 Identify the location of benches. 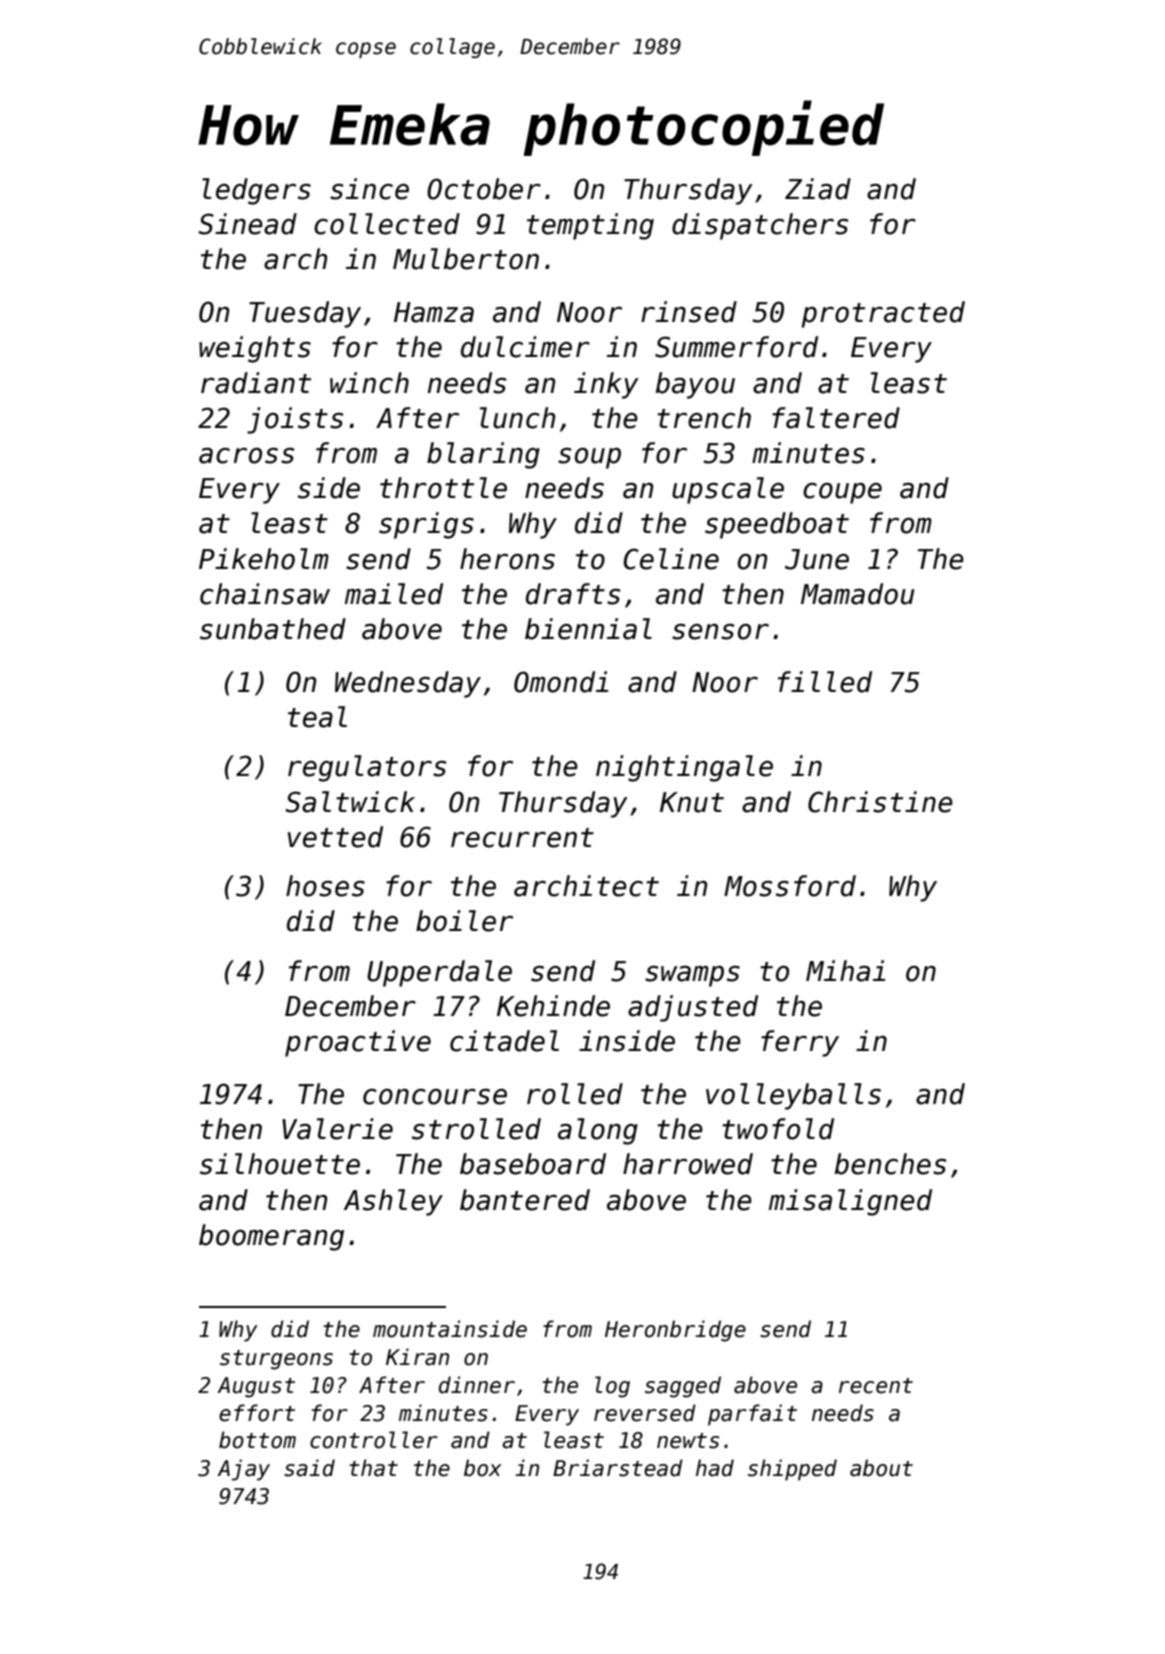
(890, 1164).
